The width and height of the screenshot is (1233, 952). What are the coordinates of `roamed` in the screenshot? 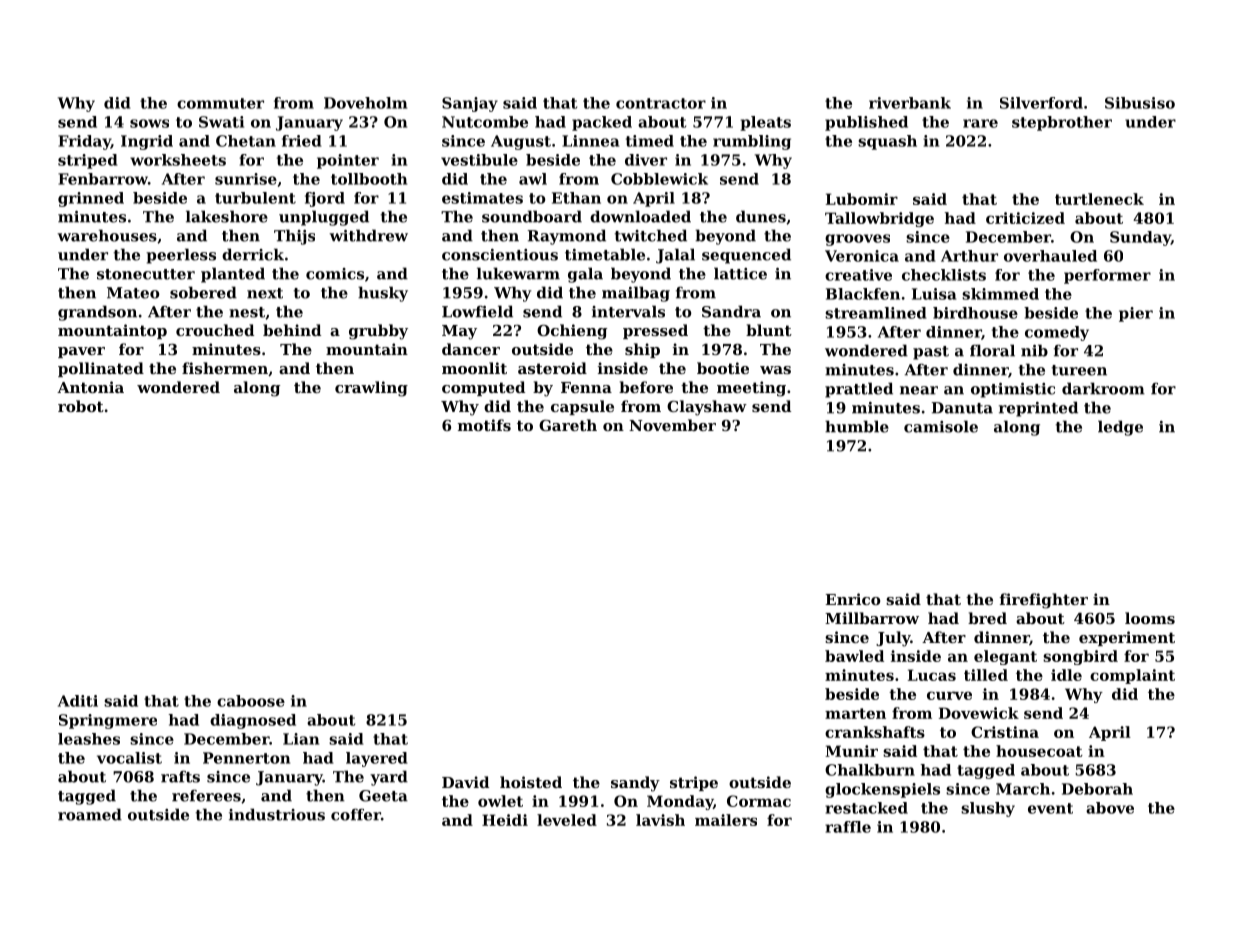 It's located at (90, 814).
